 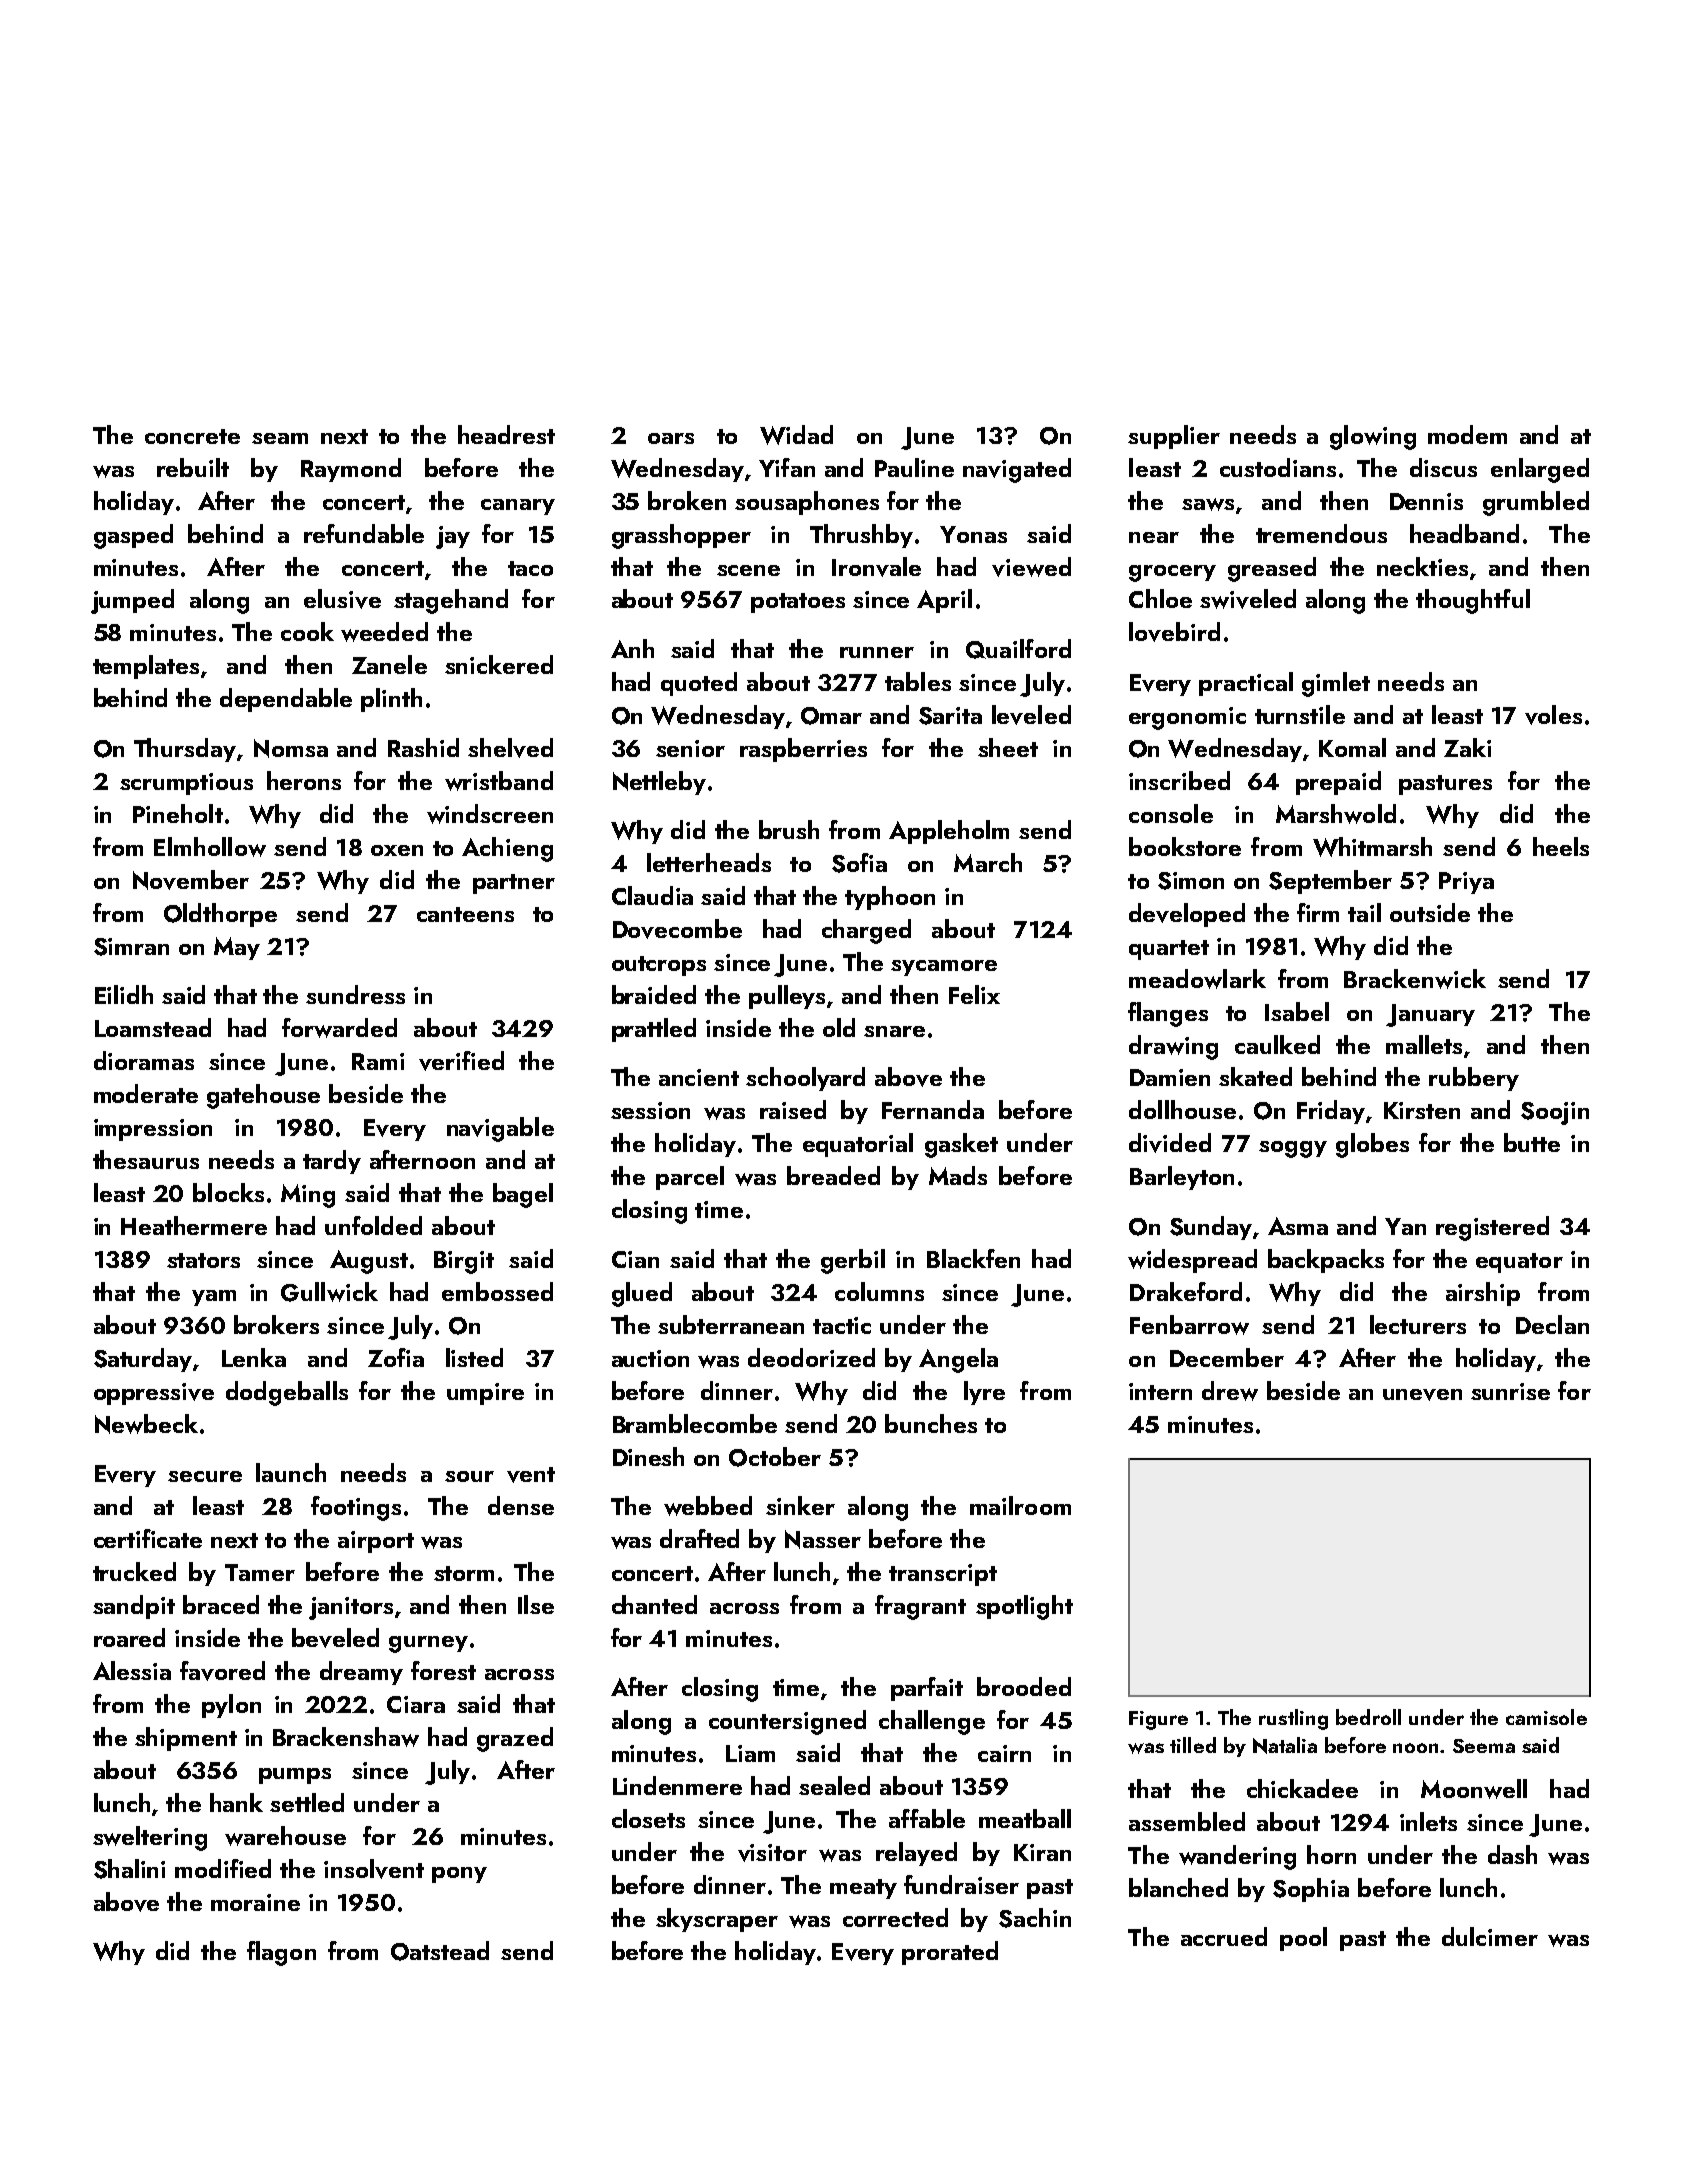 I want to click on parfait, so click(x=927, y=1689).
